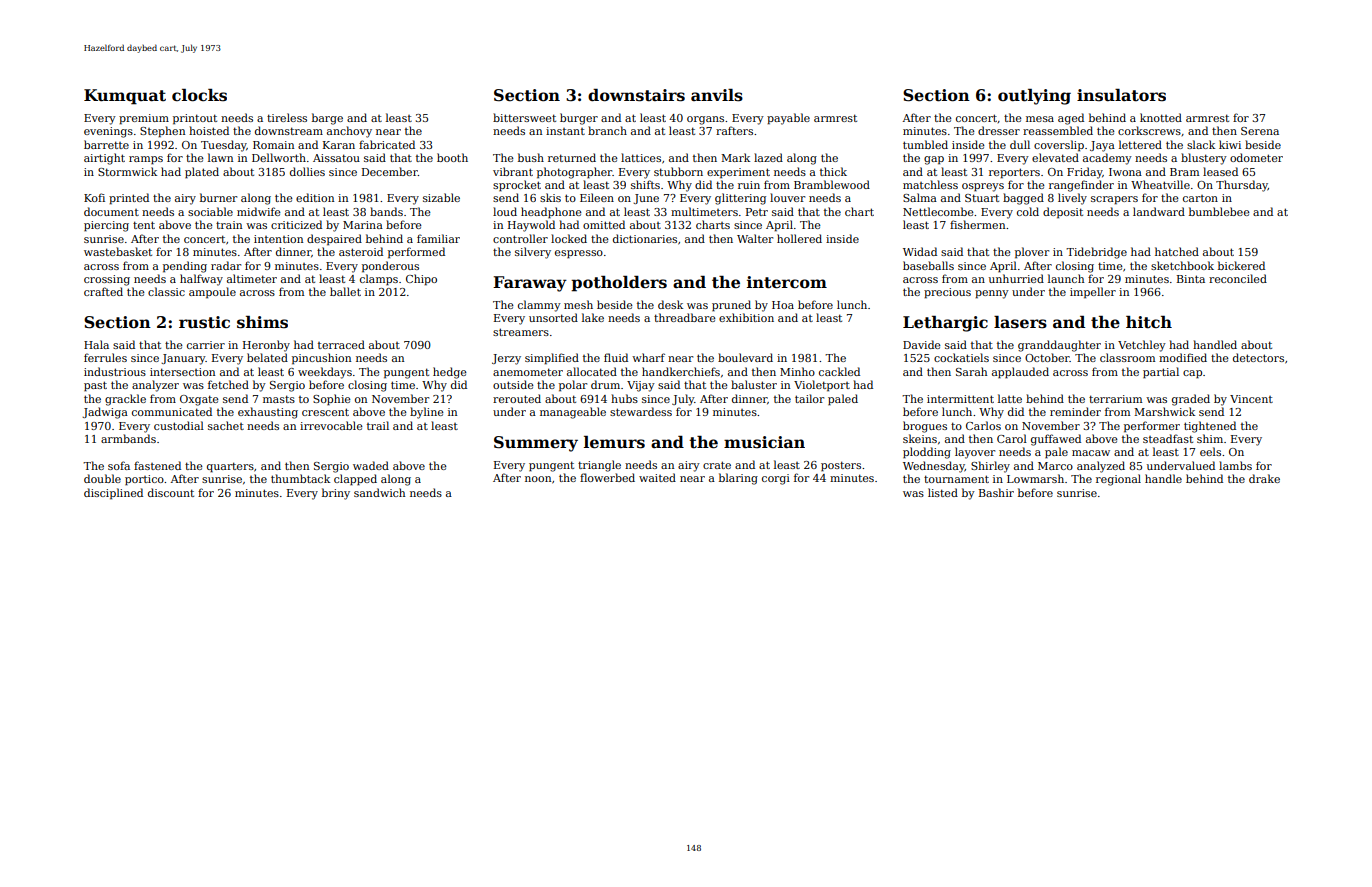 Image resolution: width=1372 pixels, height=887 pixels. Describe the element at coordinates (783, 305) in the screenshot. I see `Hoa` at that location.
